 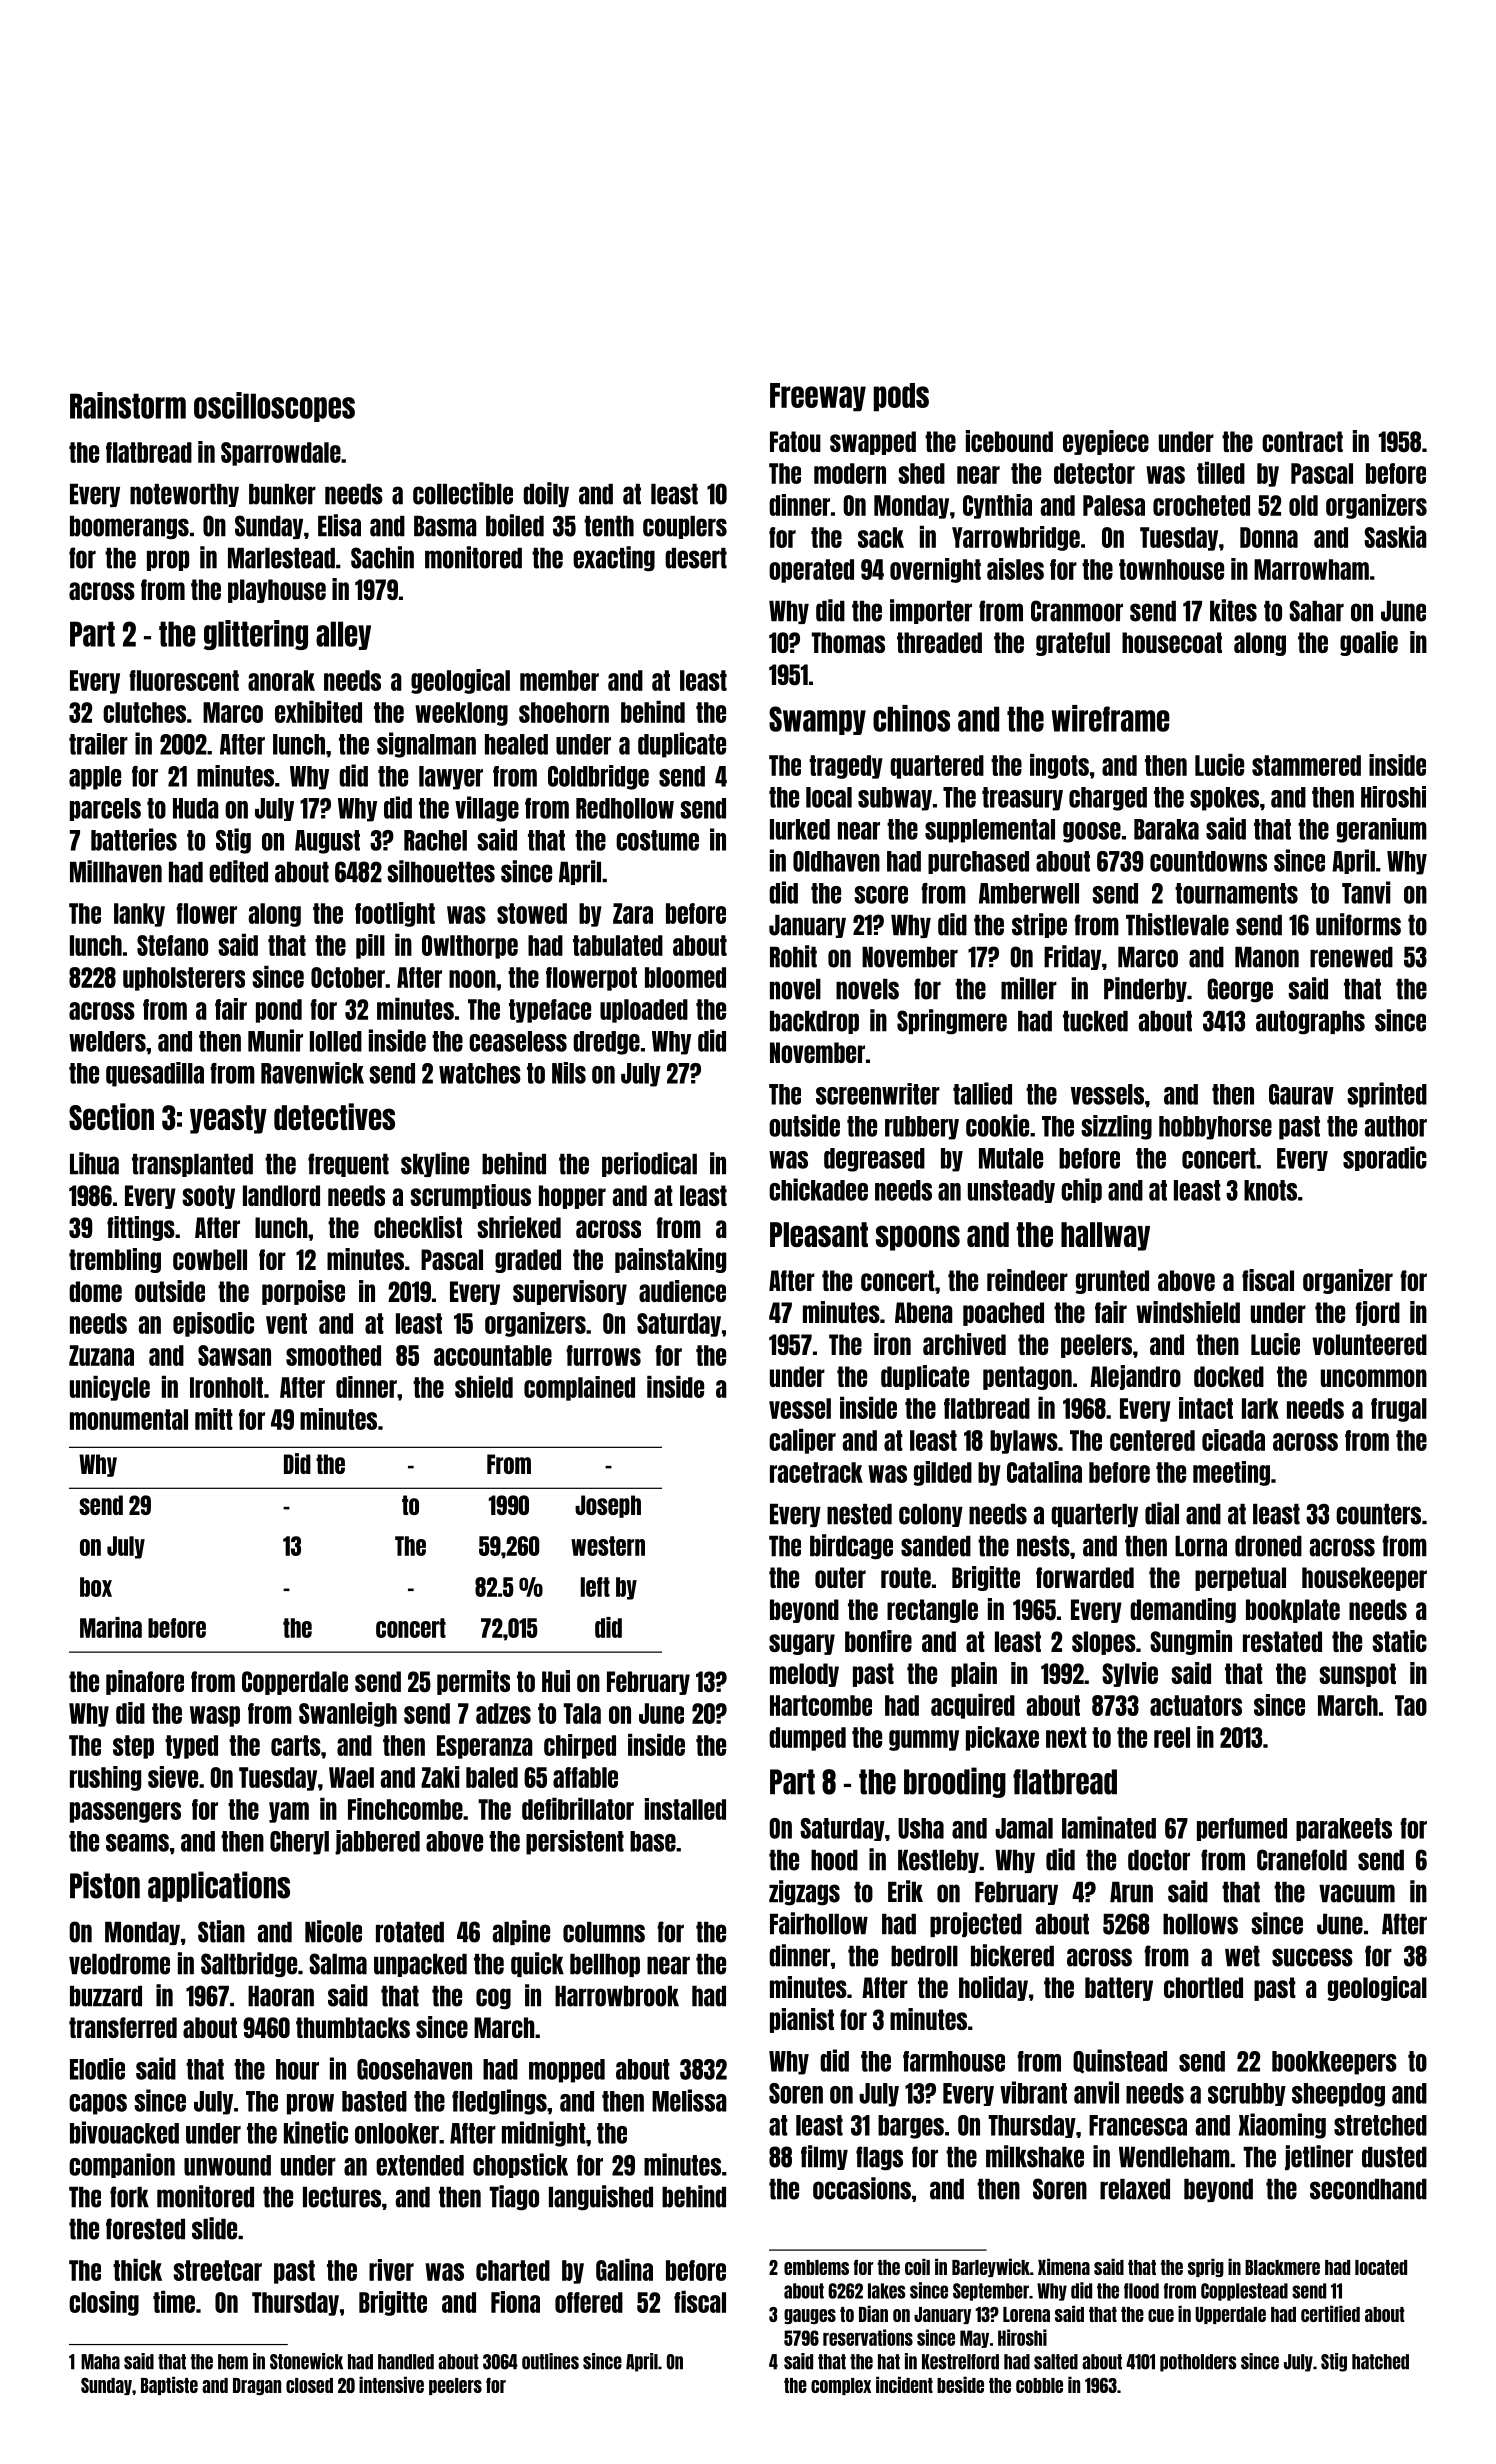 I want to click on centered, so click(x=1152, y=1440).
